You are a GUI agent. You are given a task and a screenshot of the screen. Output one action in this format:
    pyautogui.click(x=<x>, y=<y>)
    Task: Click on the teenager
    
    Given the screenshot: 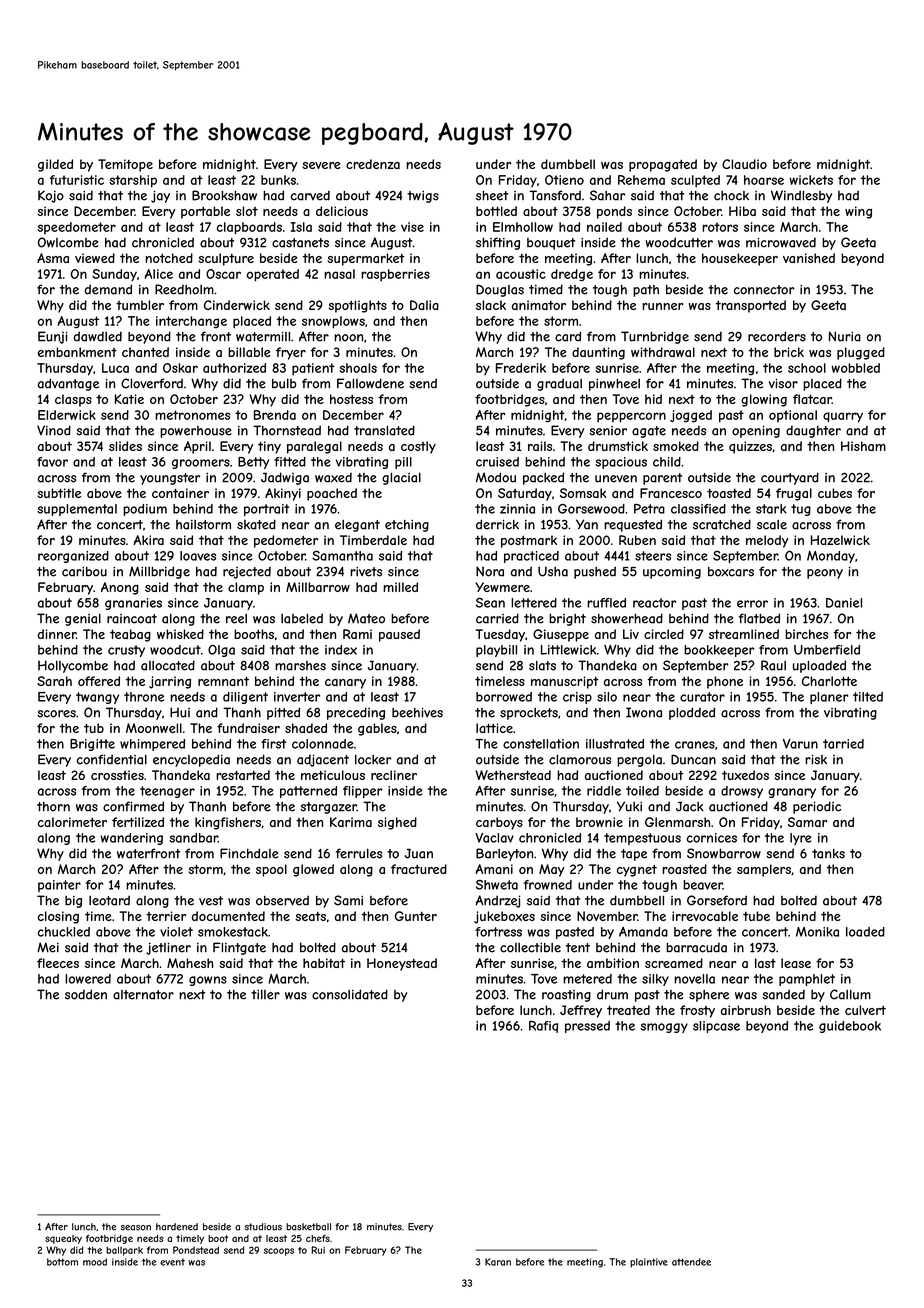 What is the action you would take?
    pyautogui.click(x=167, y=792)
